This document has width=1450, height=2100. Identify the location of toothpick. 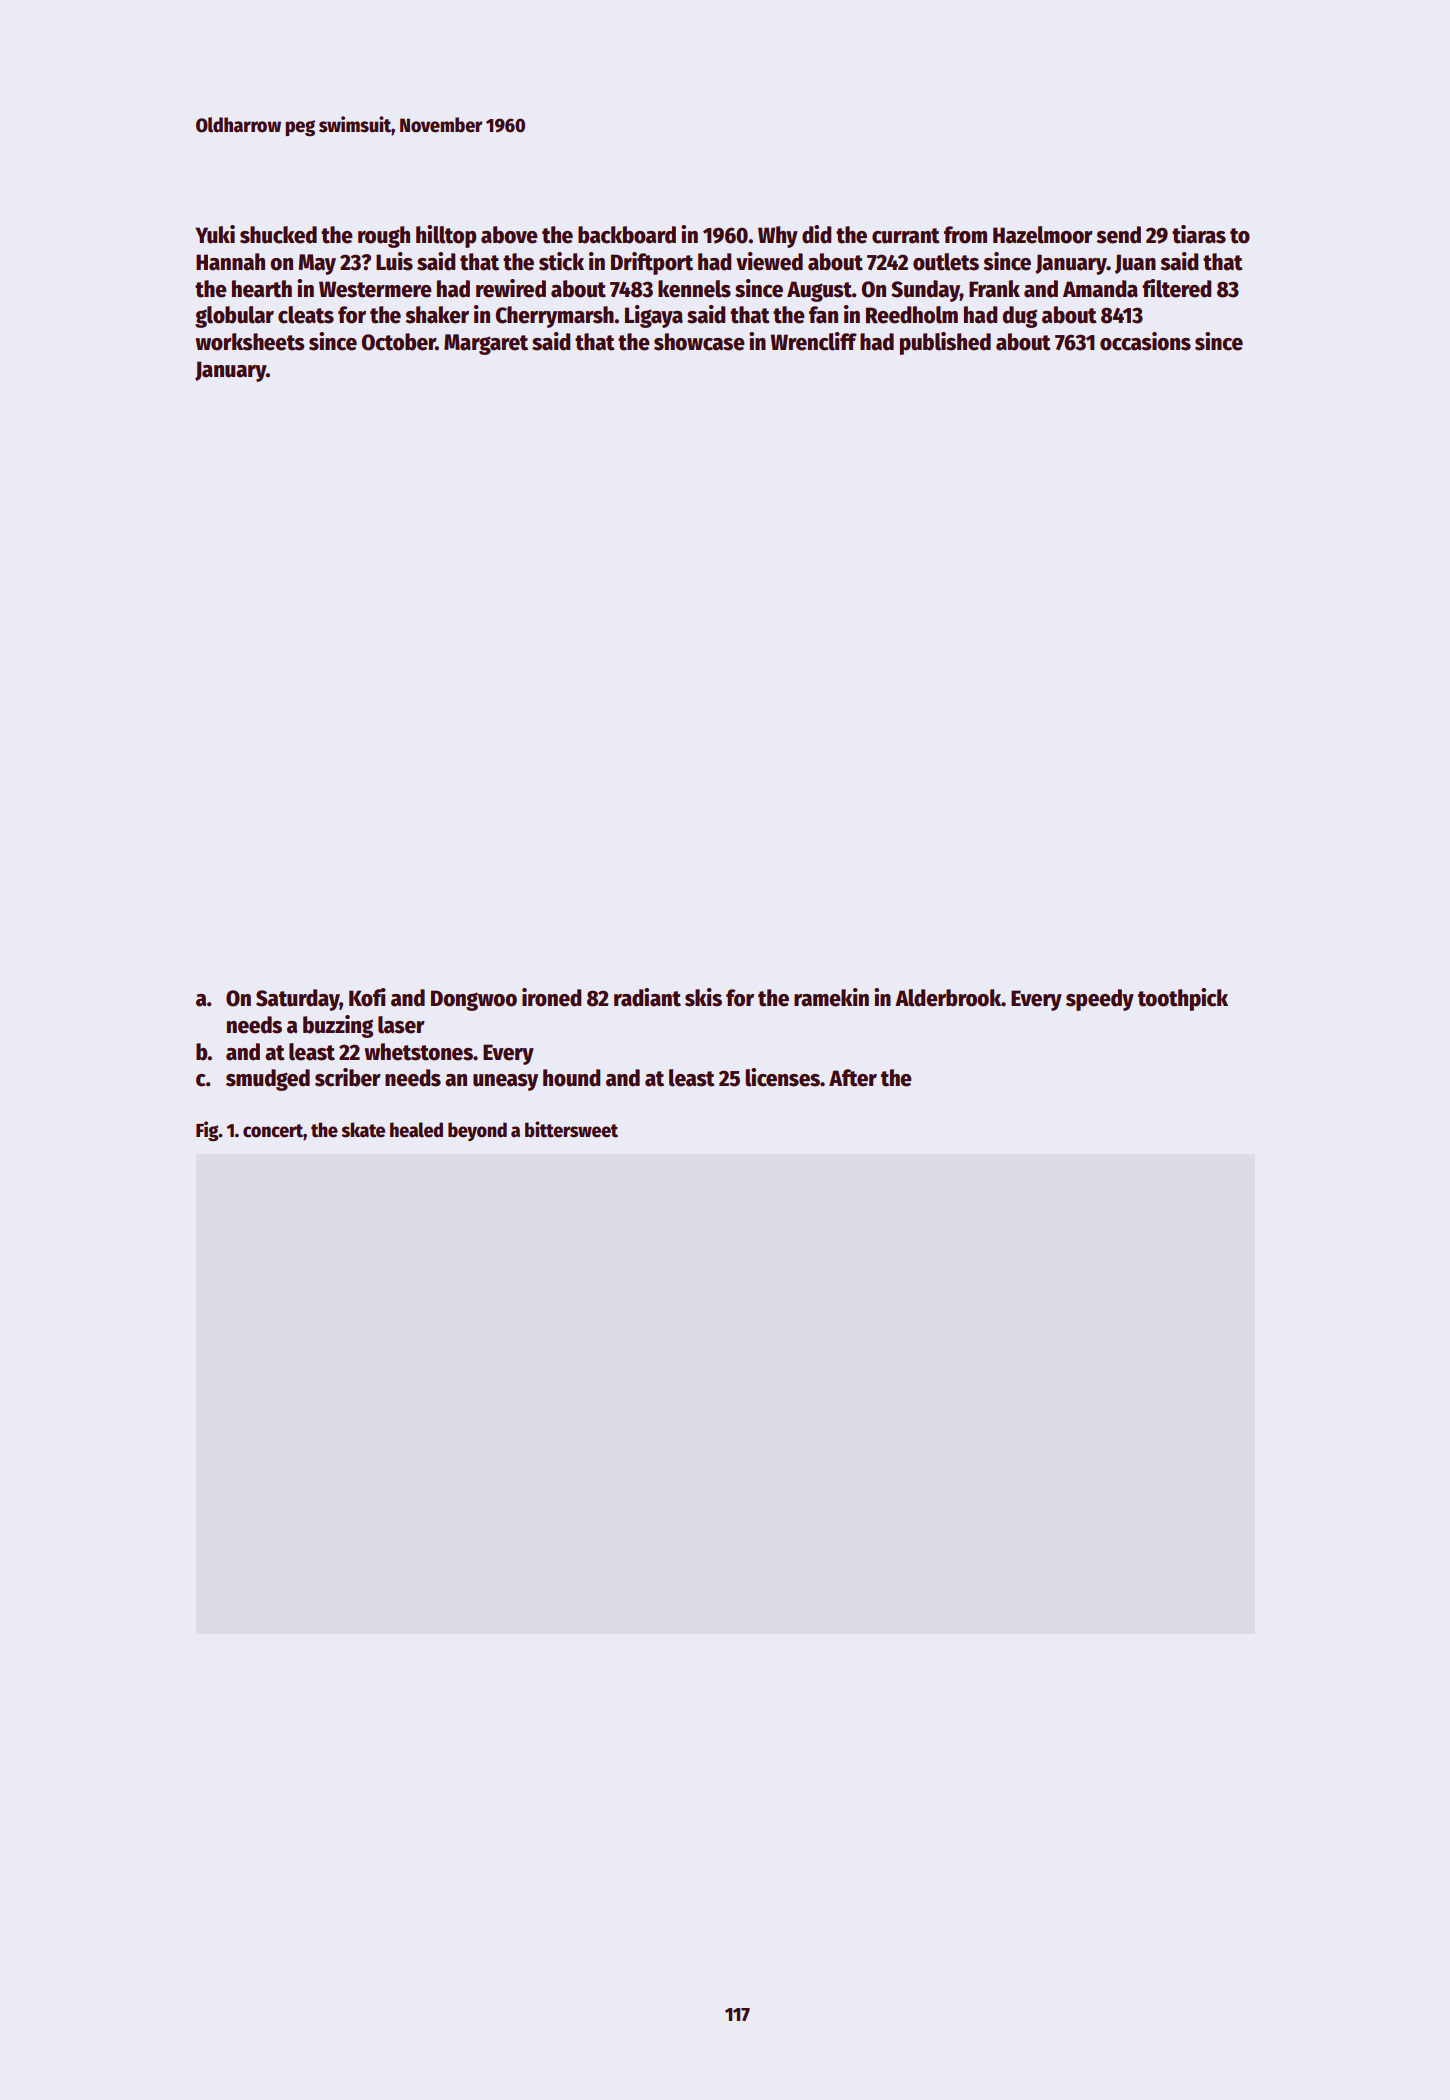
(1183, 999).
